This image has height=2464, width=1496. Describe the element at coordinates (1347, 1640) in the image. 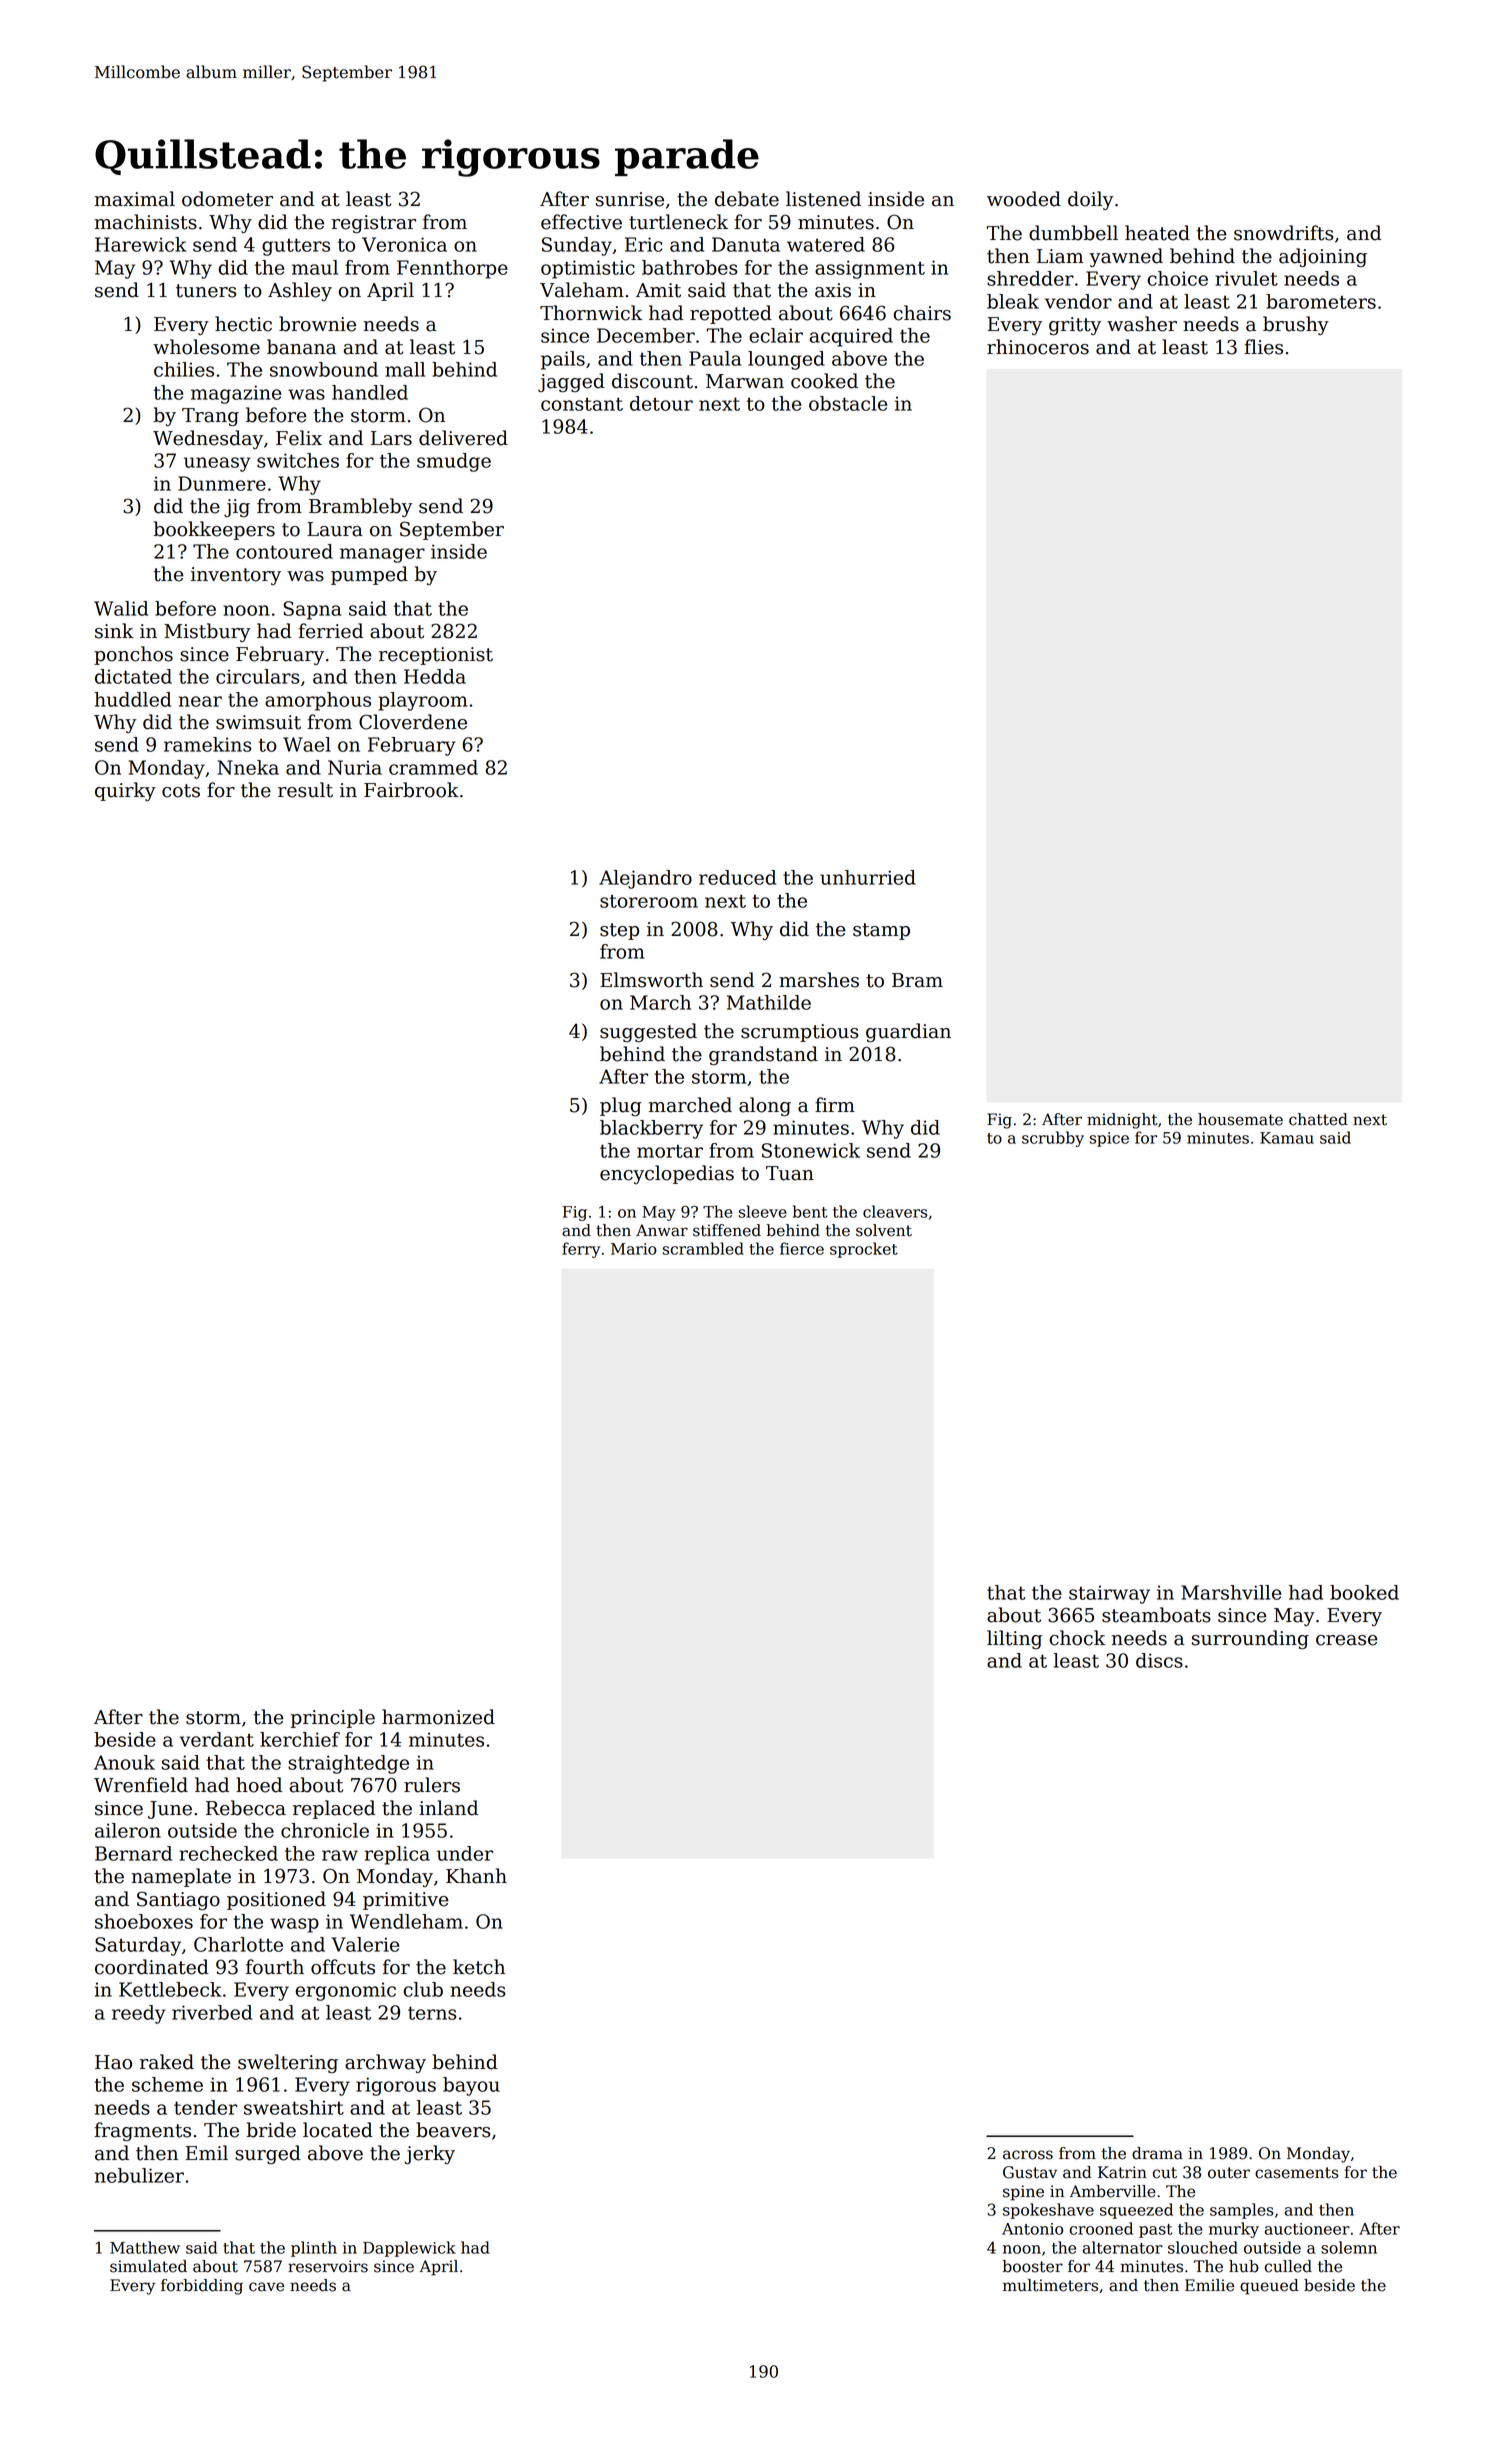

I see `crease` at that location.
